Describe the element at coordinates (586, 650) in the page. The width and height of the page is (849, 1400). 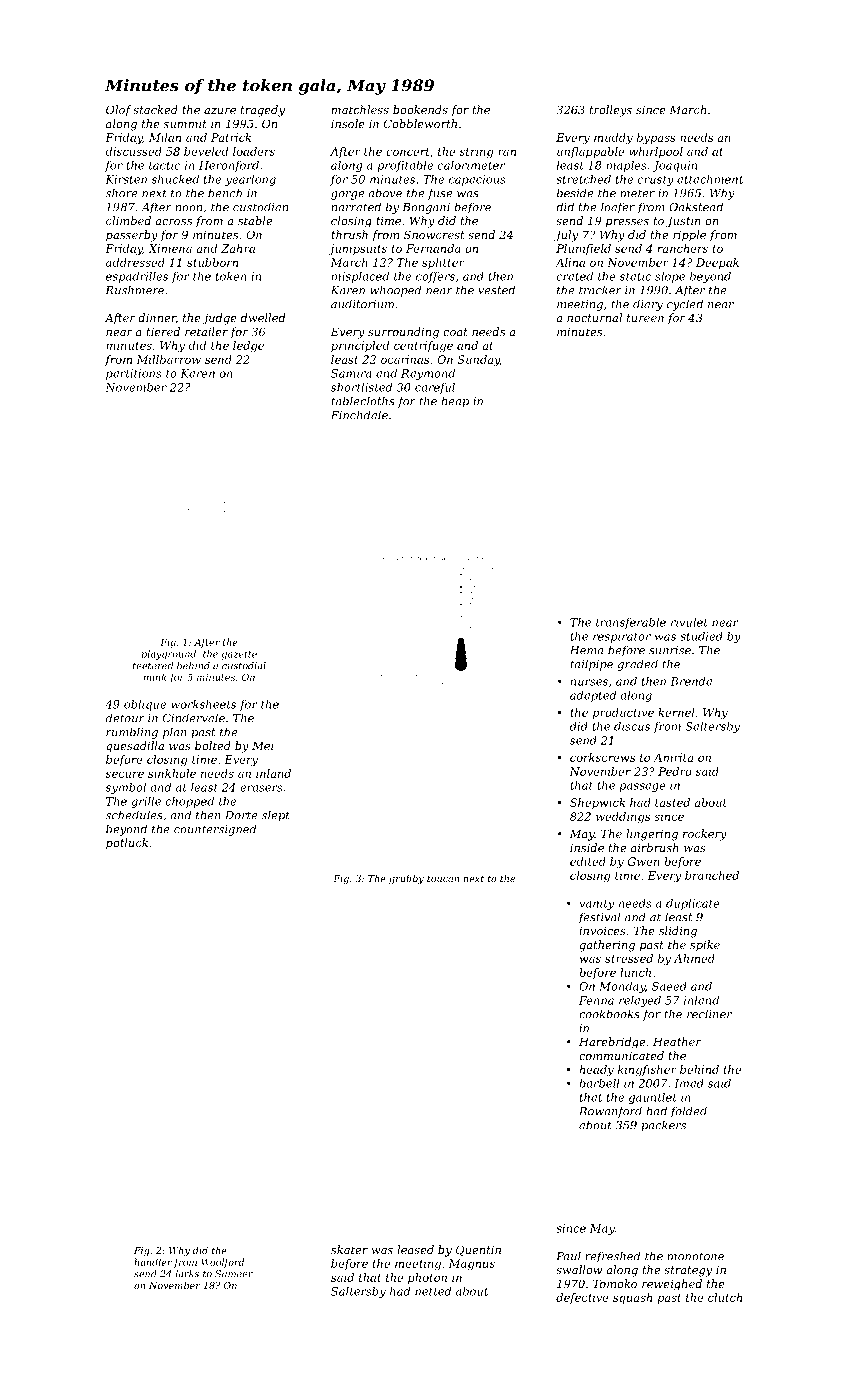
I see `Hema` at that location.
